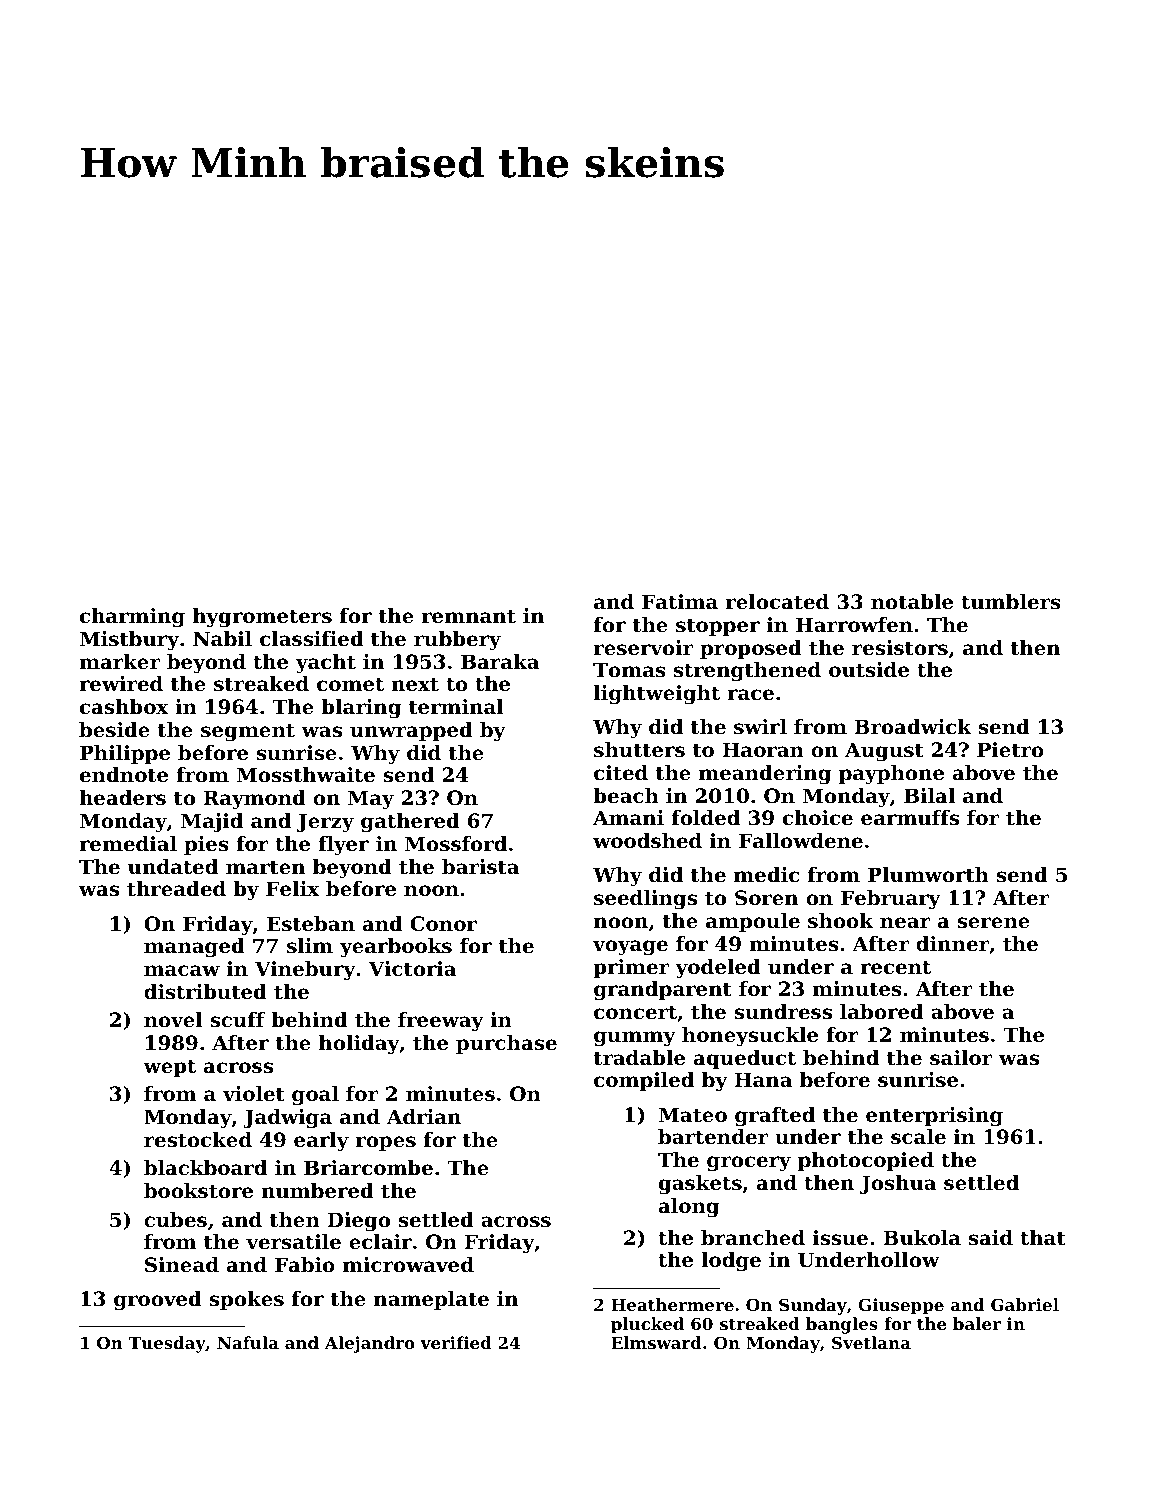 The height and width of the screenshot is (1494, 1154). What do you see at coordinates (212, 823) in the screenshot?
I see `Majid` at bounding box center [212, 823].
